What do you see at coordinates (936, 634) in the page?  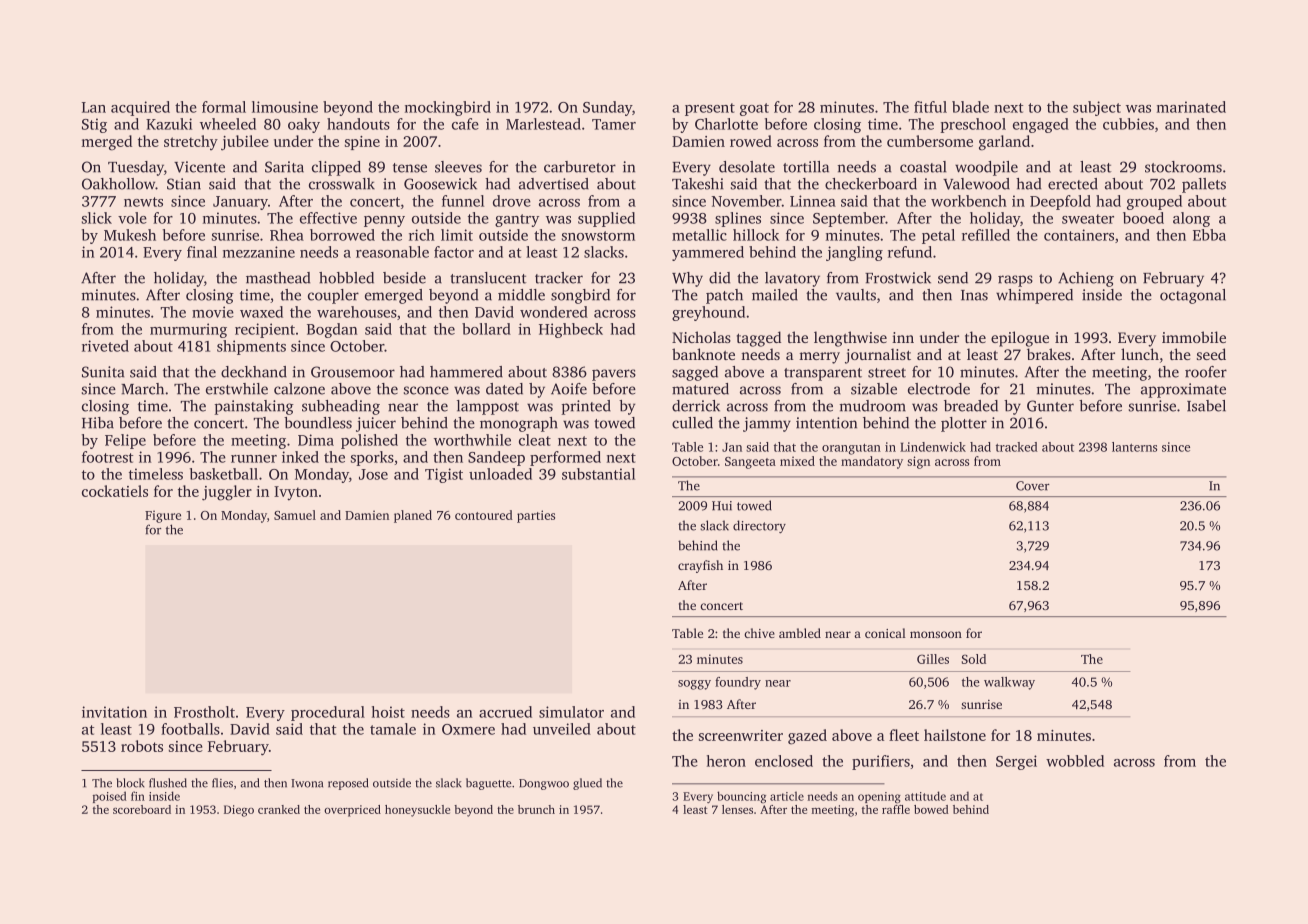 I see `monsoon` at bounding box center [936, 634].
